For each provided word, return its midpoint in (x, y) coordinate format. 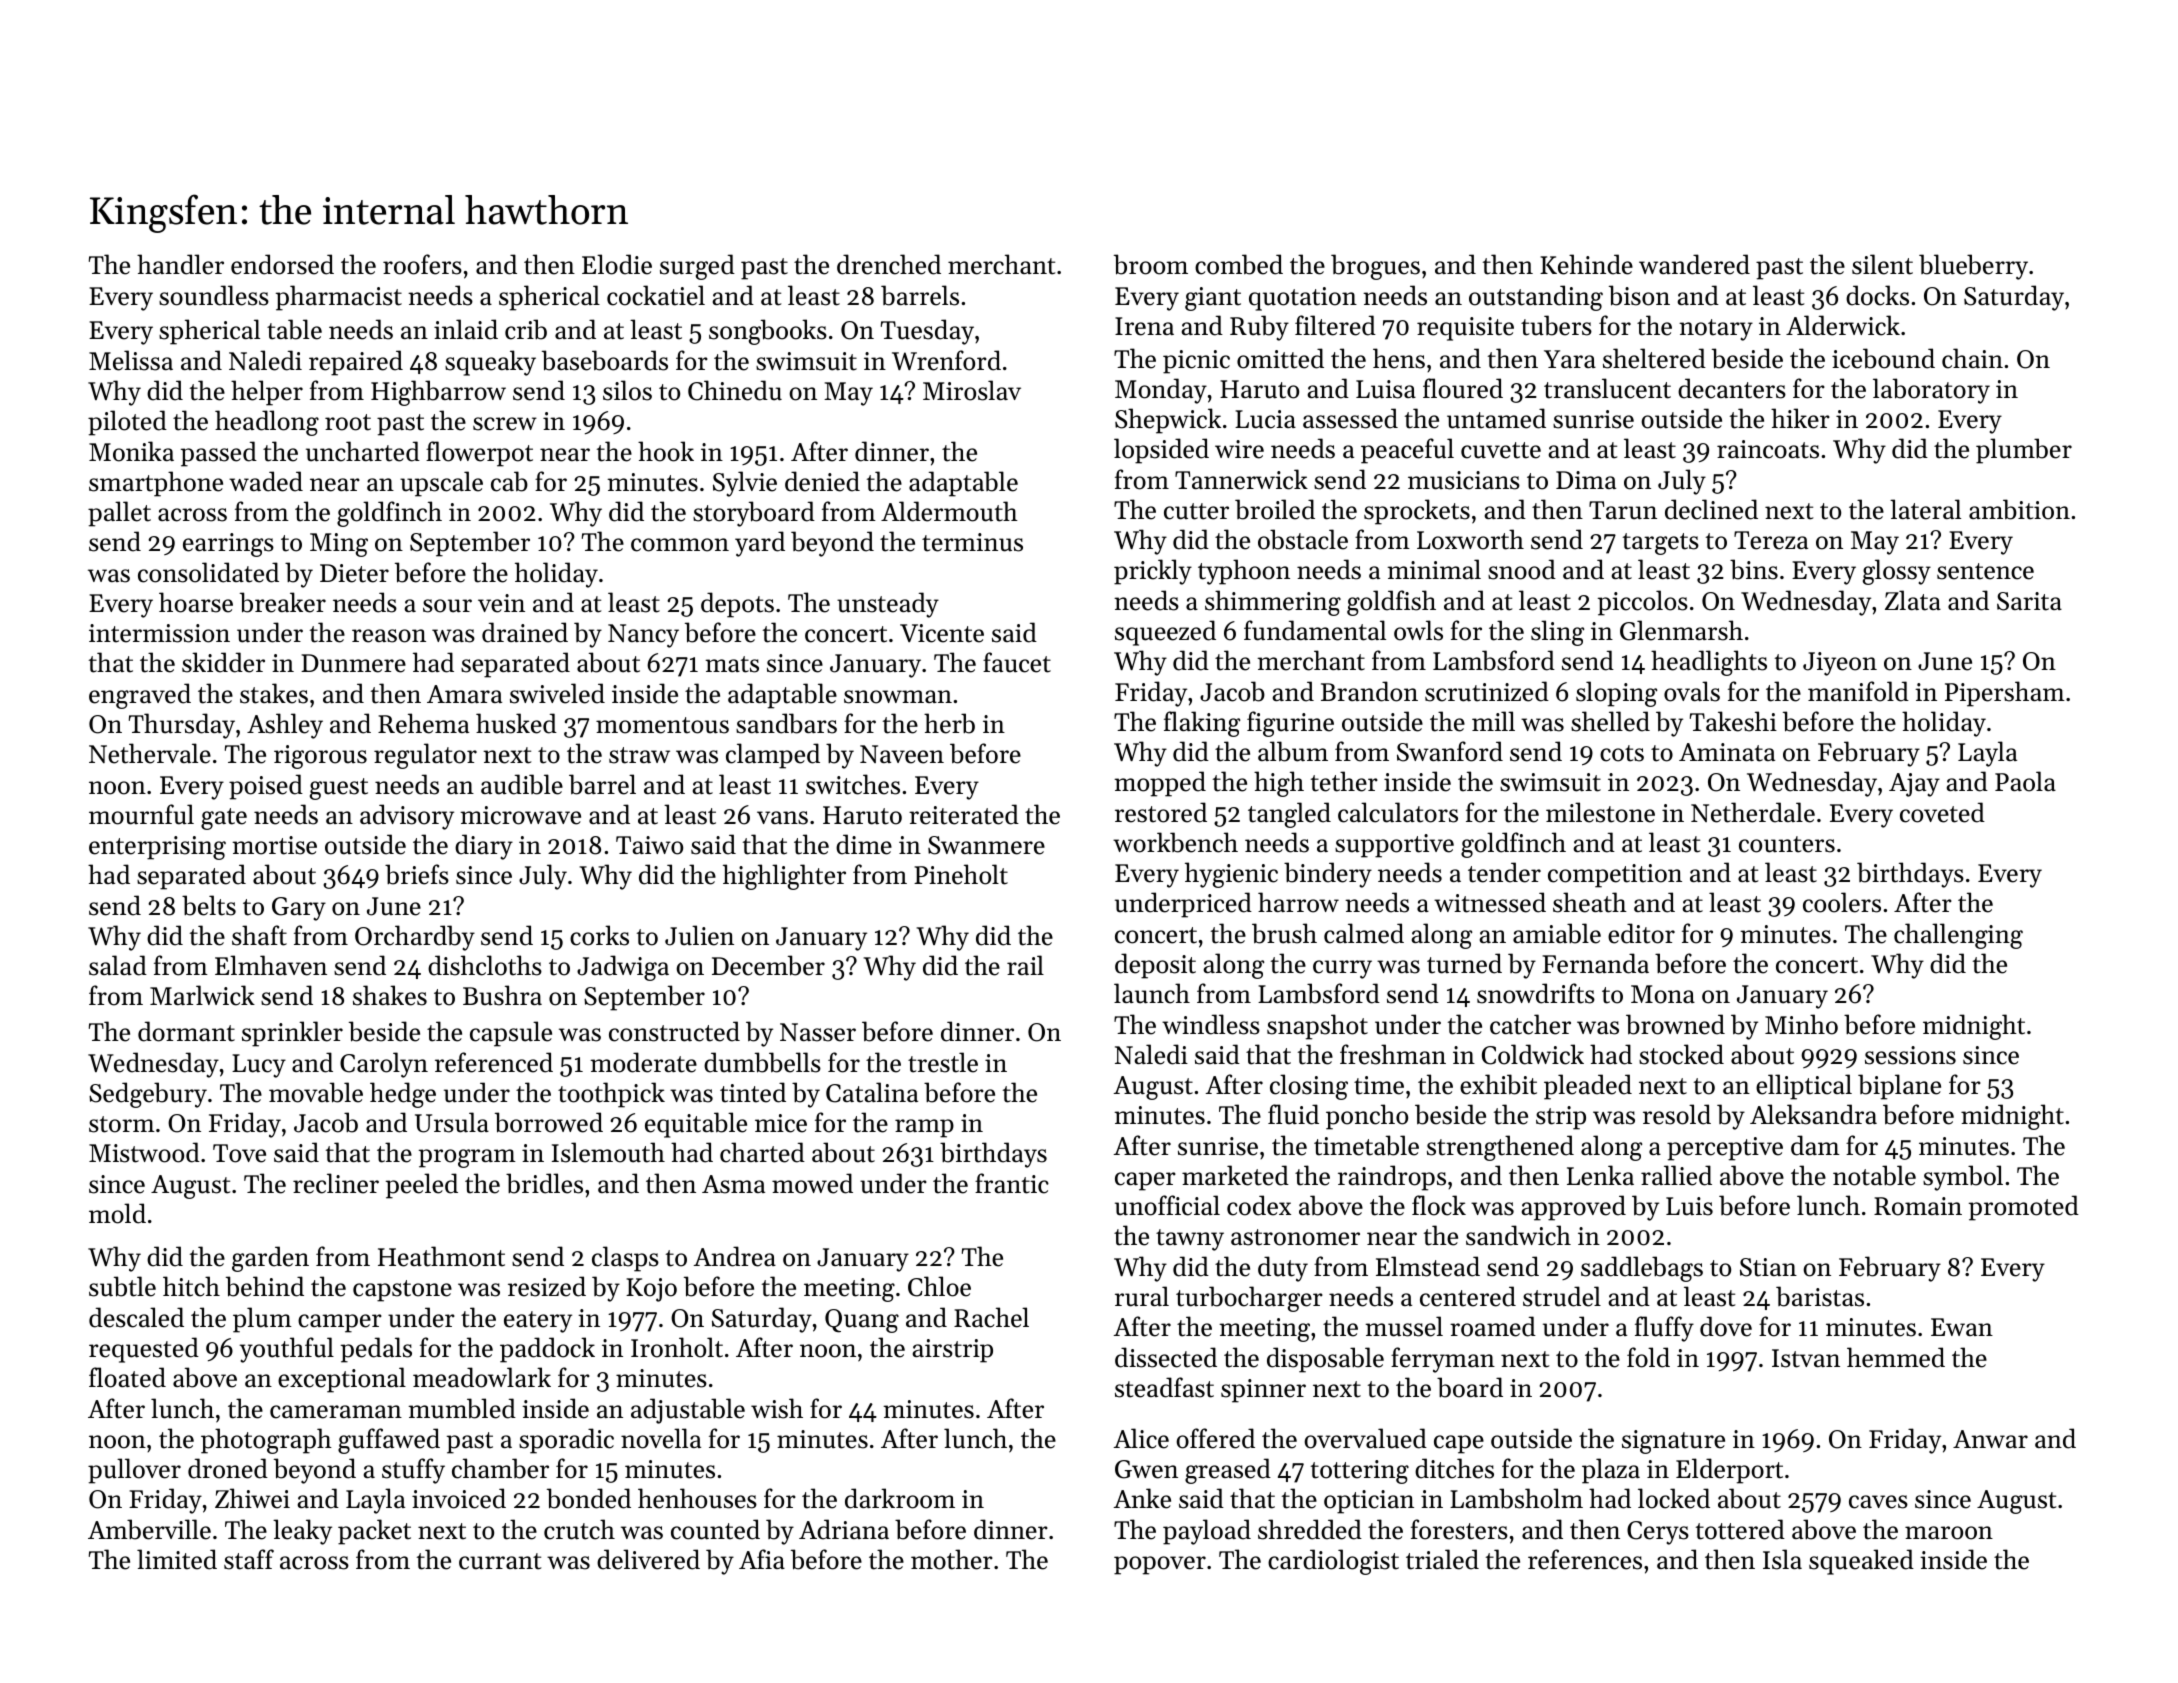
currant (500, 1561)
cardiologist (1333, 1562)
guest (339, 789)
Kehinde (1586, 264)
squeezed (1165, 633)
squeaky (490, 363)
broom (1151, 264)
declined (1711, 509)
